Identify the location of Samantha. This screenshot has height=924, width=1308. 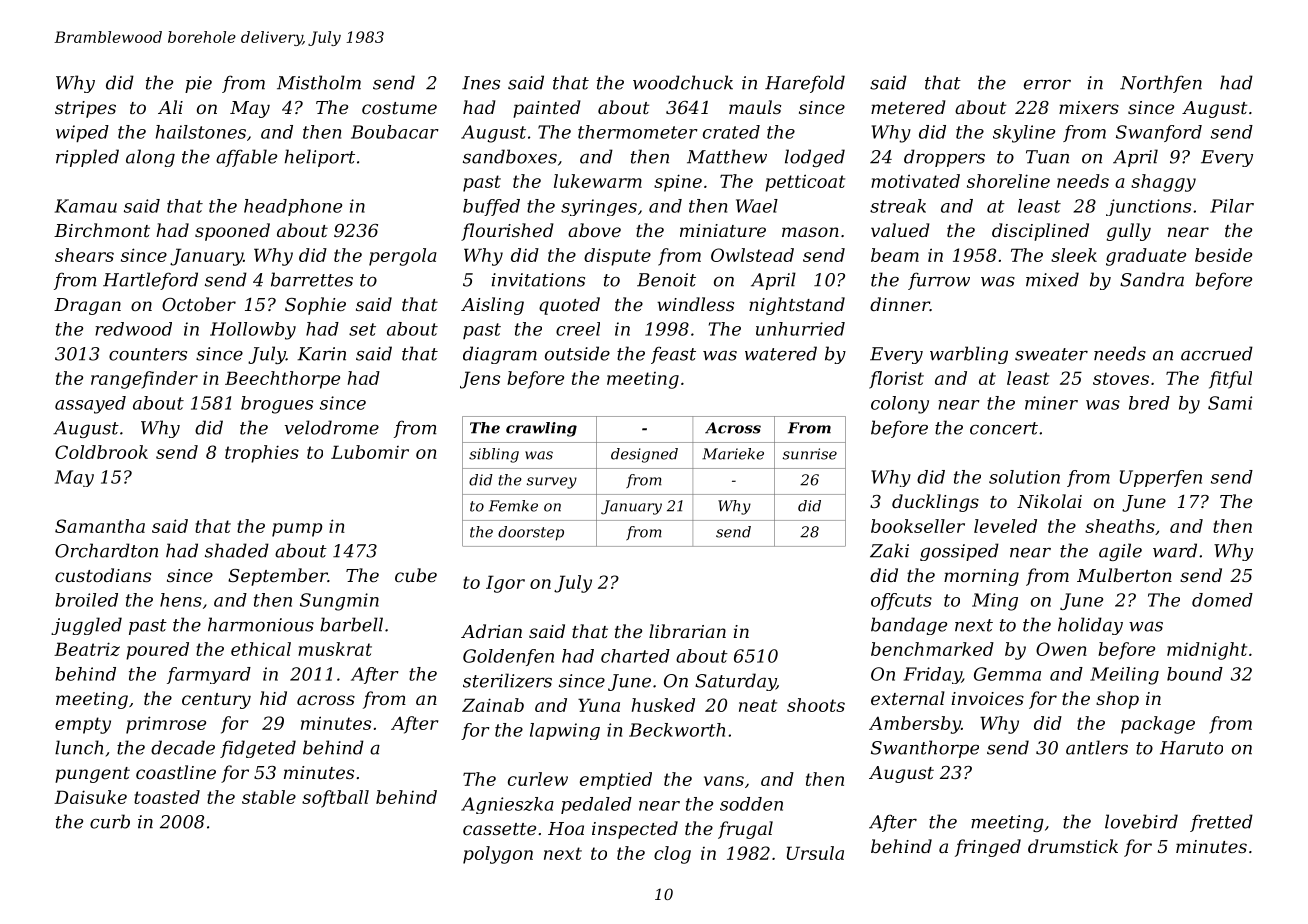
(100, 526).
